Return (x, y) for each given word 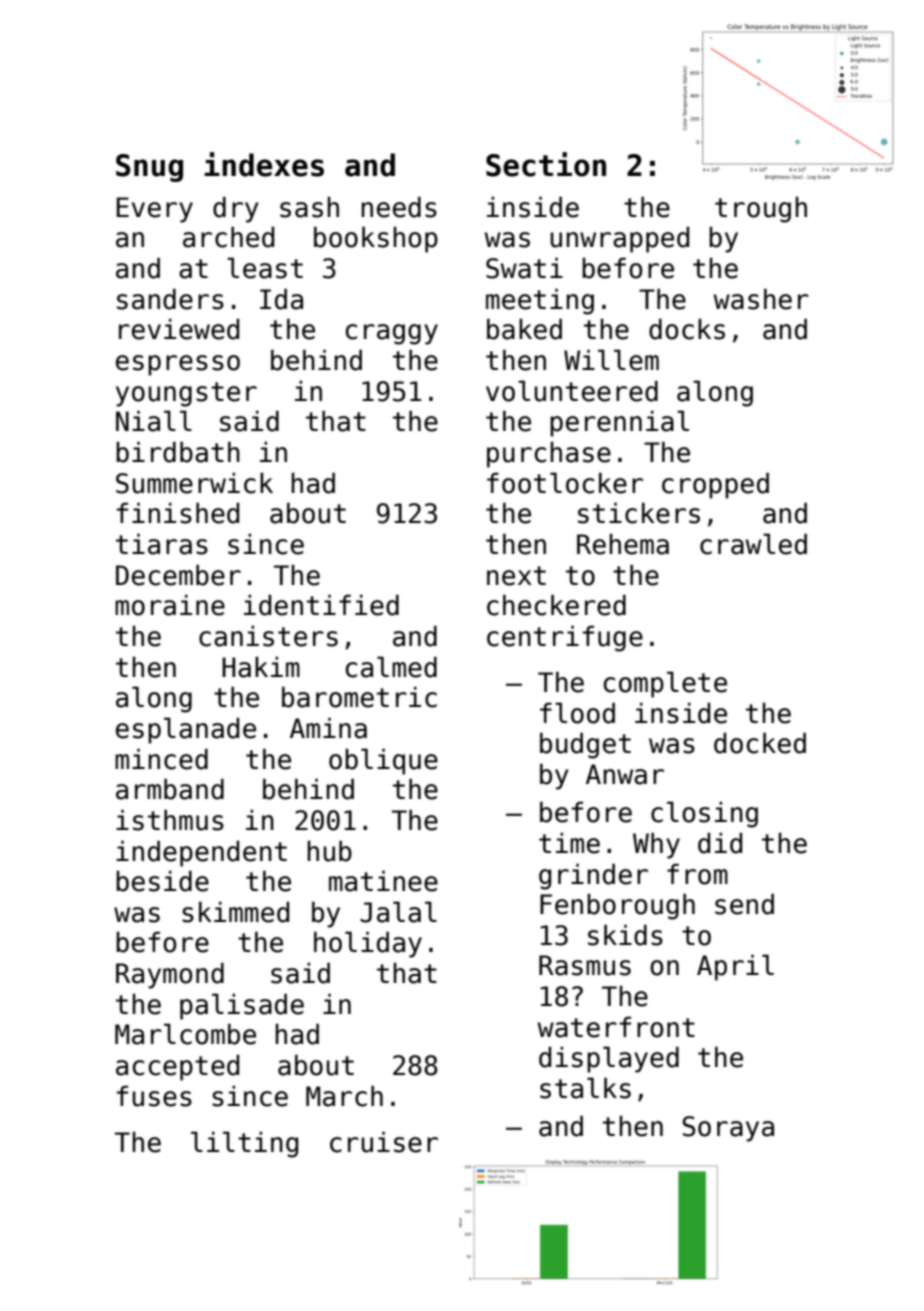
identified (321, 605)
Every (155, 210)
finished (177, 513)
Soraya (728, 1129)
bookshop (376, 239)
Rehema (623, 544)
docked (760, 743)
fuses (154, 1096)
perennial (619, 423)
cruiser (384, 1142)
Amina (328, 728)
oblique (383, 761)
